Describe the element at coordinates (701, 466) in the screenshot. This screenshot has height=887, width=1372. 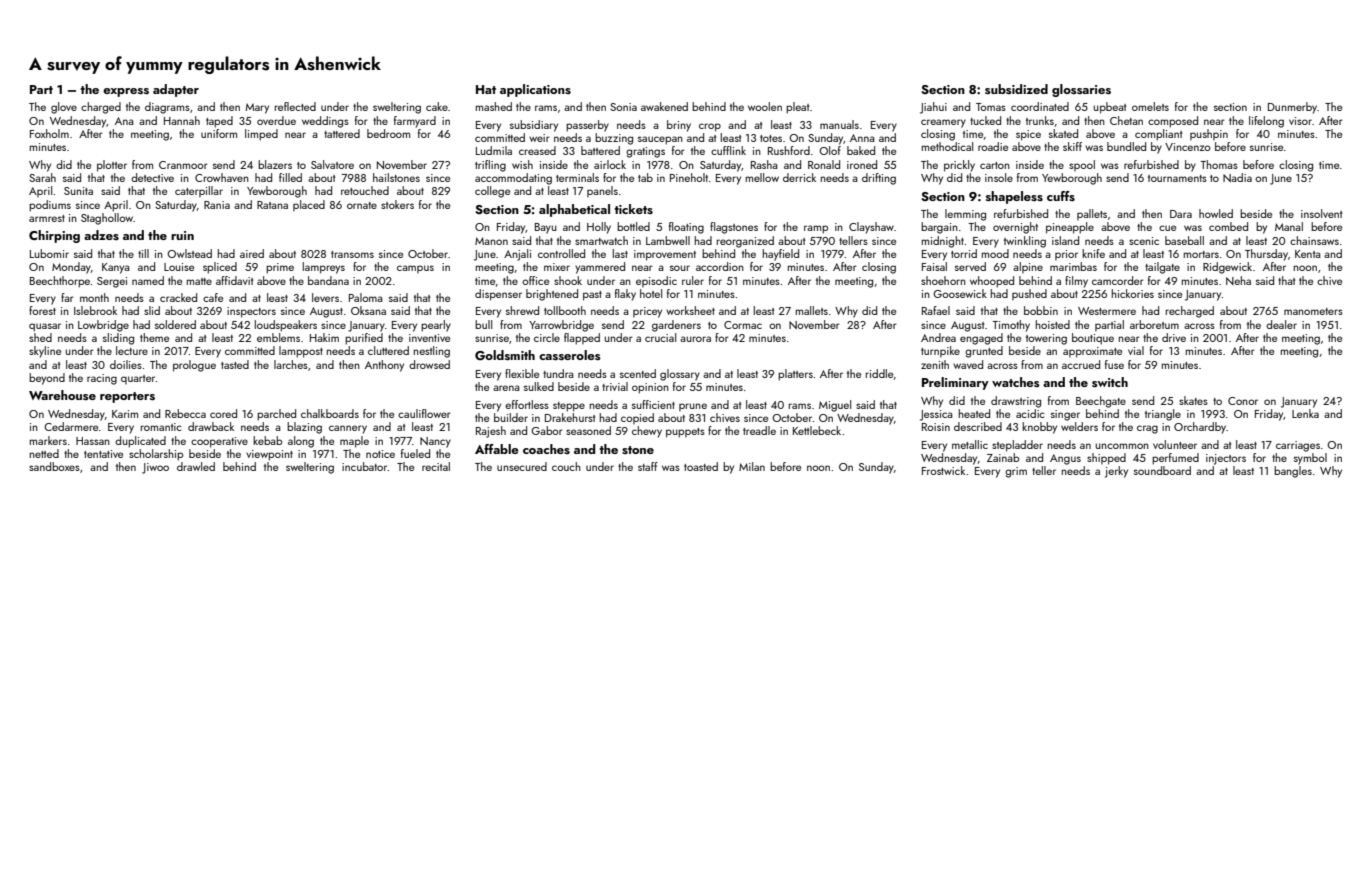
I see `toasted` at that location.
